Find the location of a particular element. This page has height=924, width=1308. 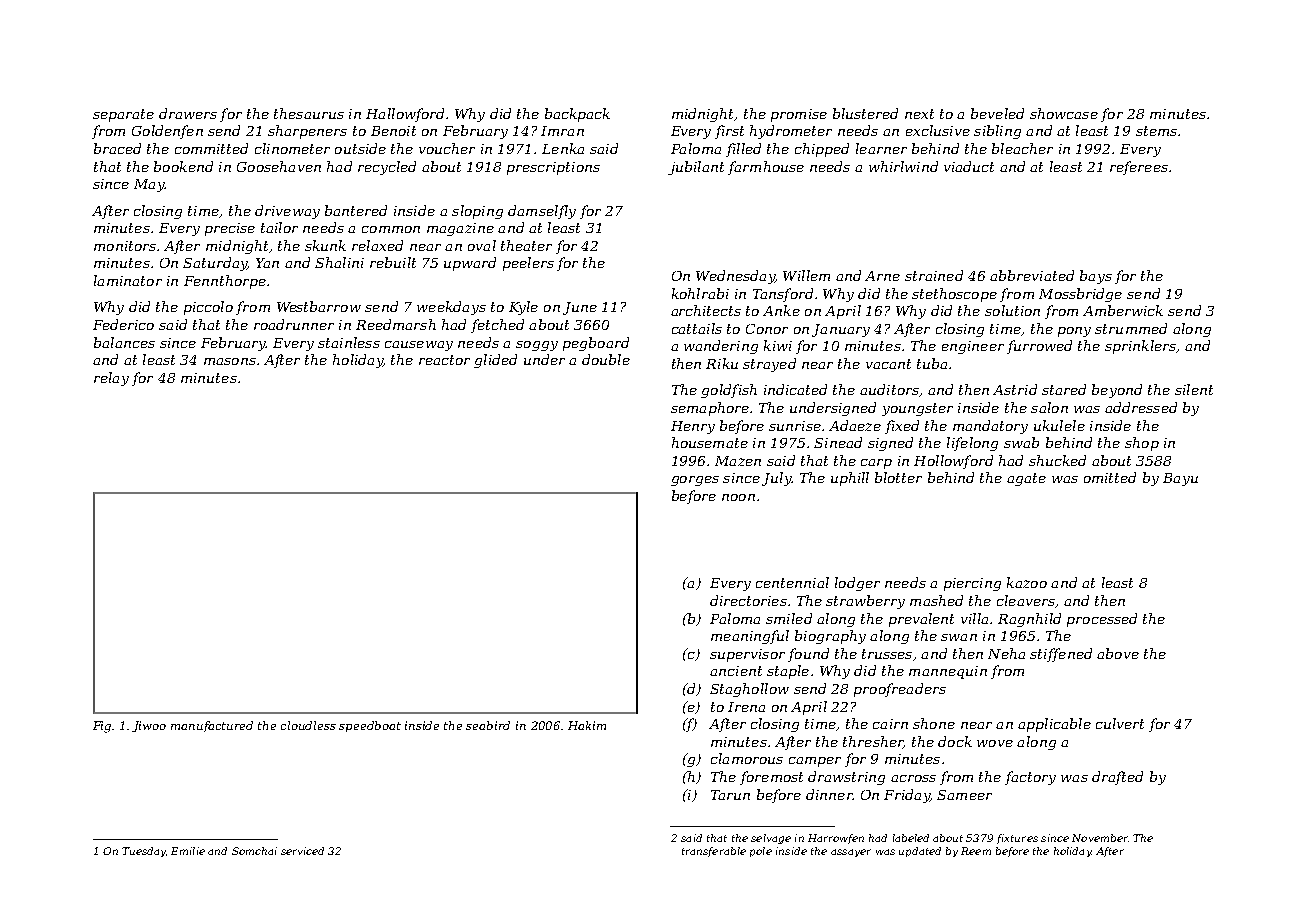

directories is located at coordinates (748, 600).
